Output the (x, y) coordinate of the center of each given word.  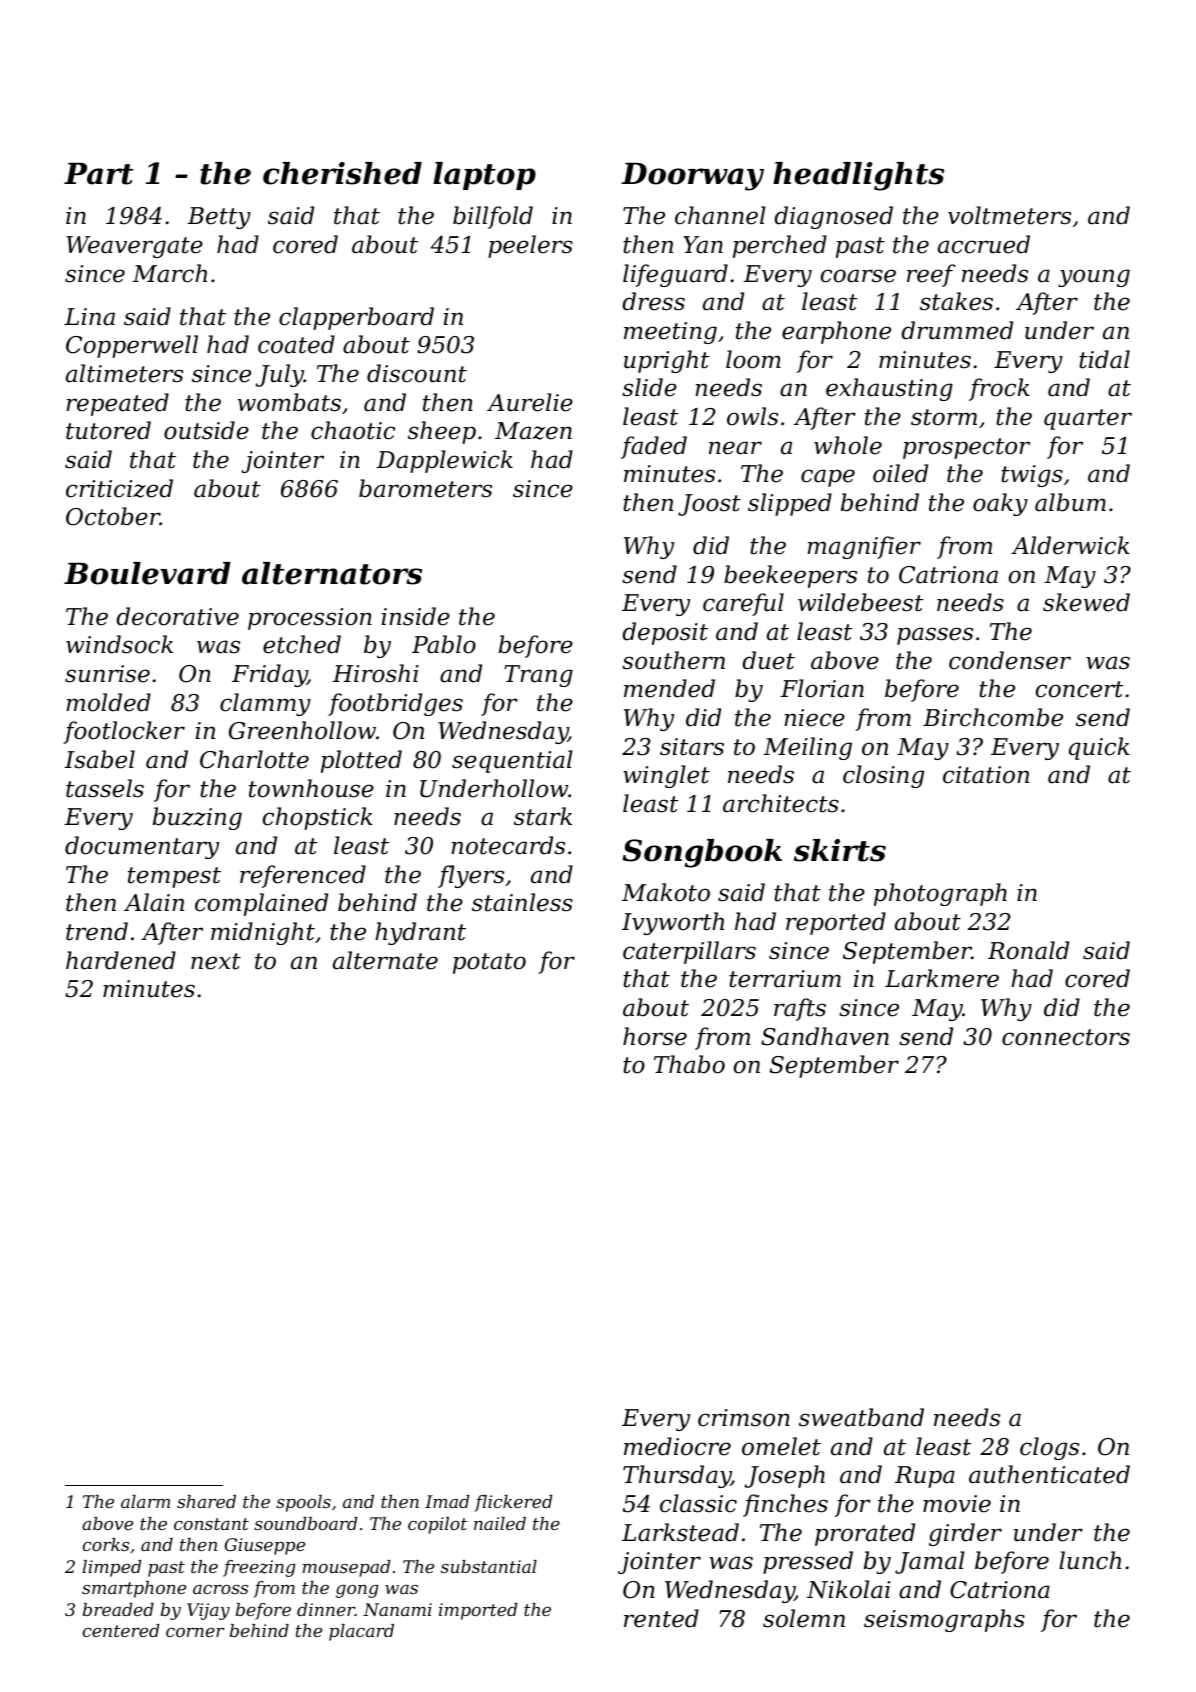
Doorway (692, 177)
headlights (858, 176)
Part (99, 174)
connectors (1066, 1037)
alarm (145, 1501)
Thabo (689, 1064)
